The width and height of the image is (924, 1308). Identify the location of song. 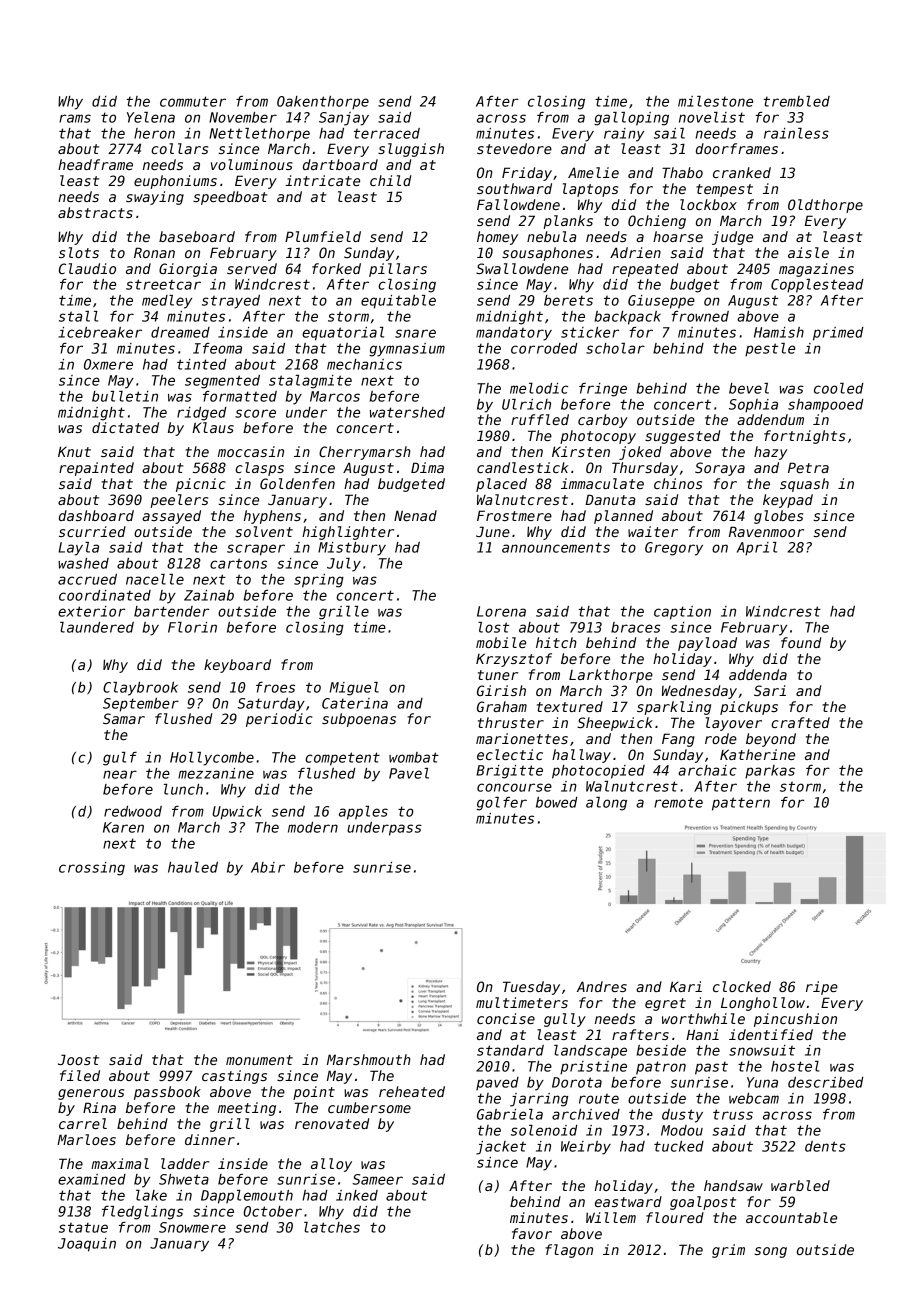
(770, 1252).
